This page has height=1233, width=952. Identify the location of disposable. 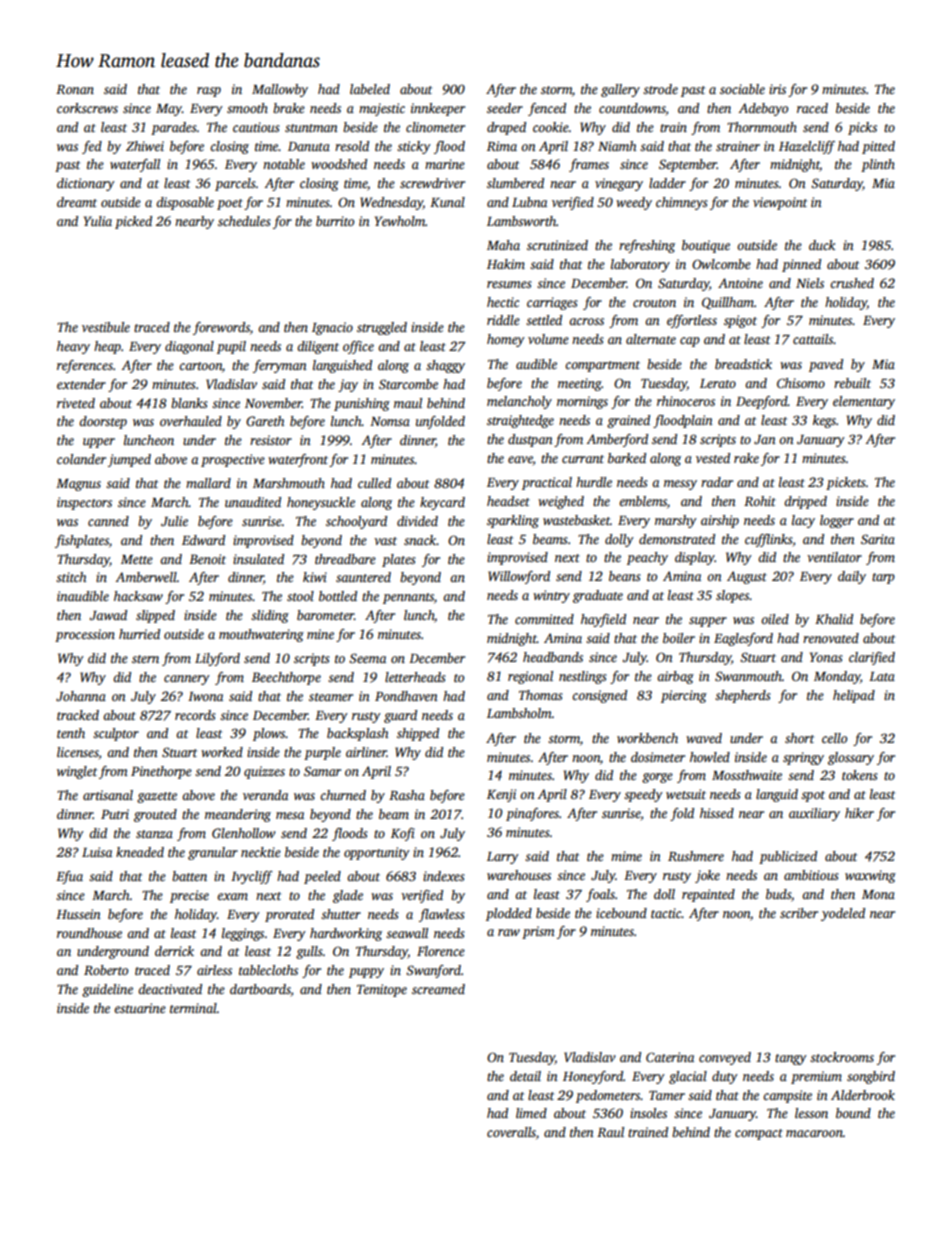
(185, 203).
